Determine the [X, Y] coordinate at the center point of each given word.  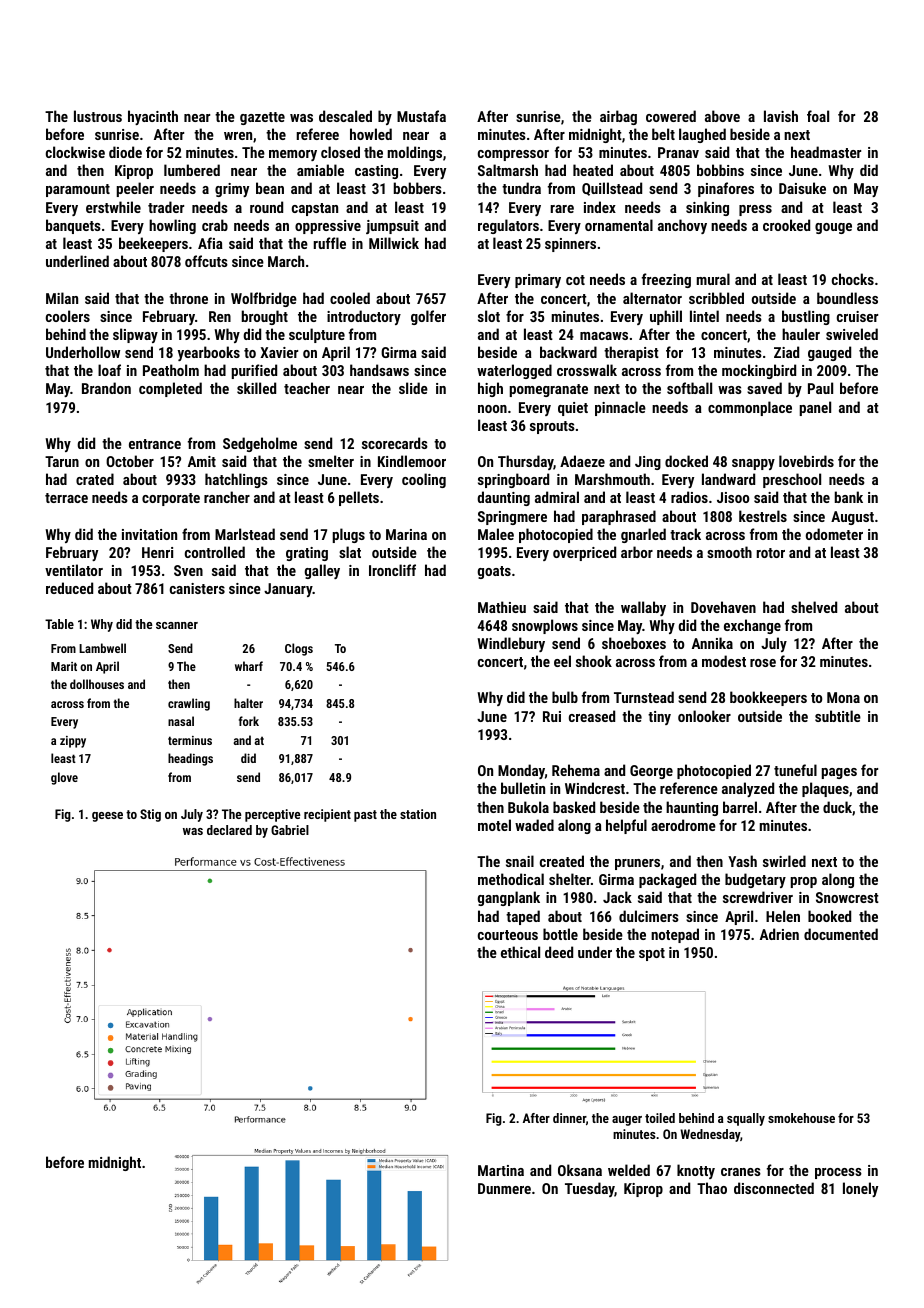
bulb [565, 697]
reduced [69, 588]
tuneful [795, 770]
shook [594, 661]
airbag [618, 117]
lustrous [98, 116]
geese [107, 817]
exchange [752, 626]
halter [248, 703]
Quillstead [612, 189]
